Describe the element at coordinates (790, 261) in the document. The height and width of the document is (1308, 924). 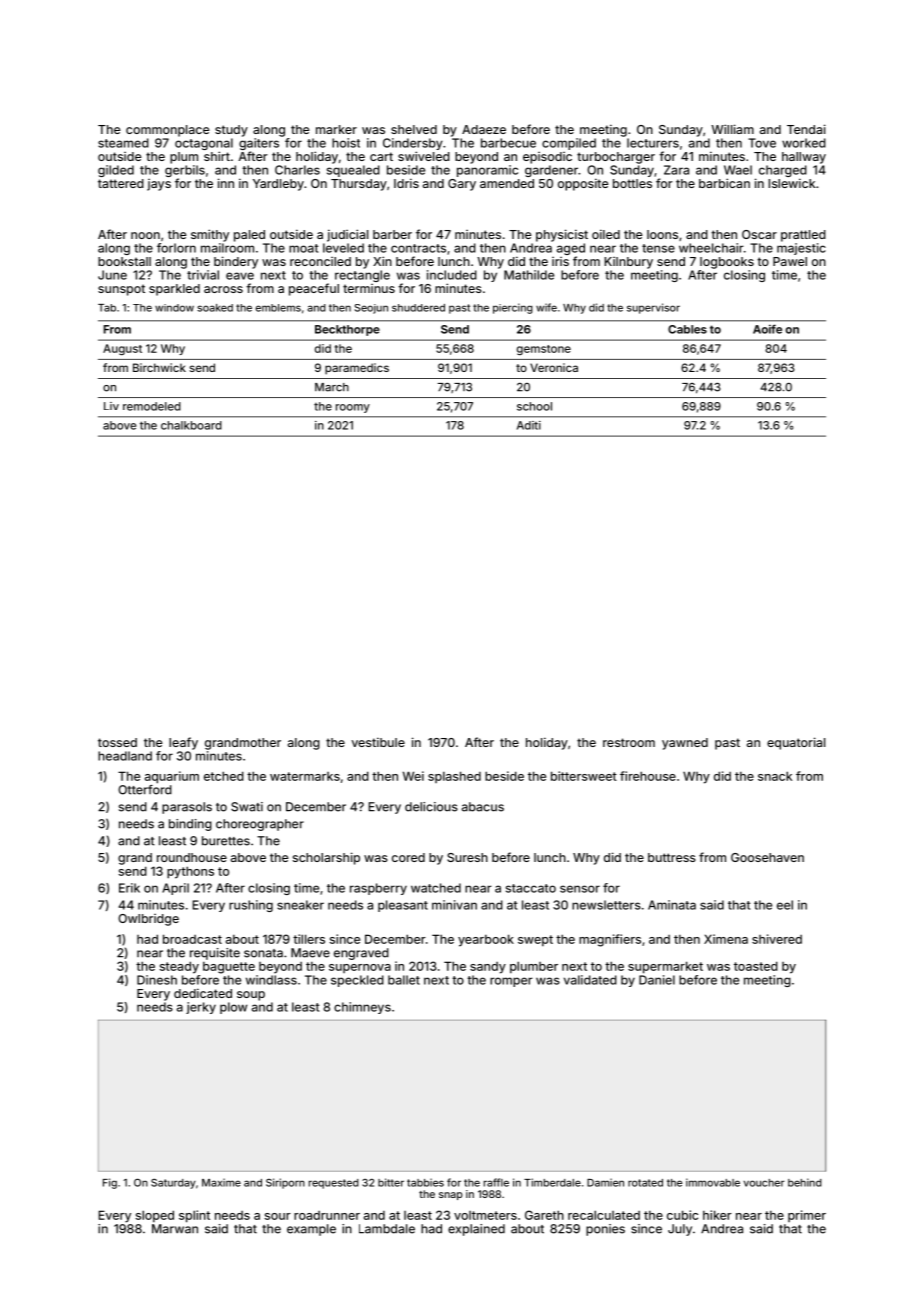
I see `Pawel` at that location.
